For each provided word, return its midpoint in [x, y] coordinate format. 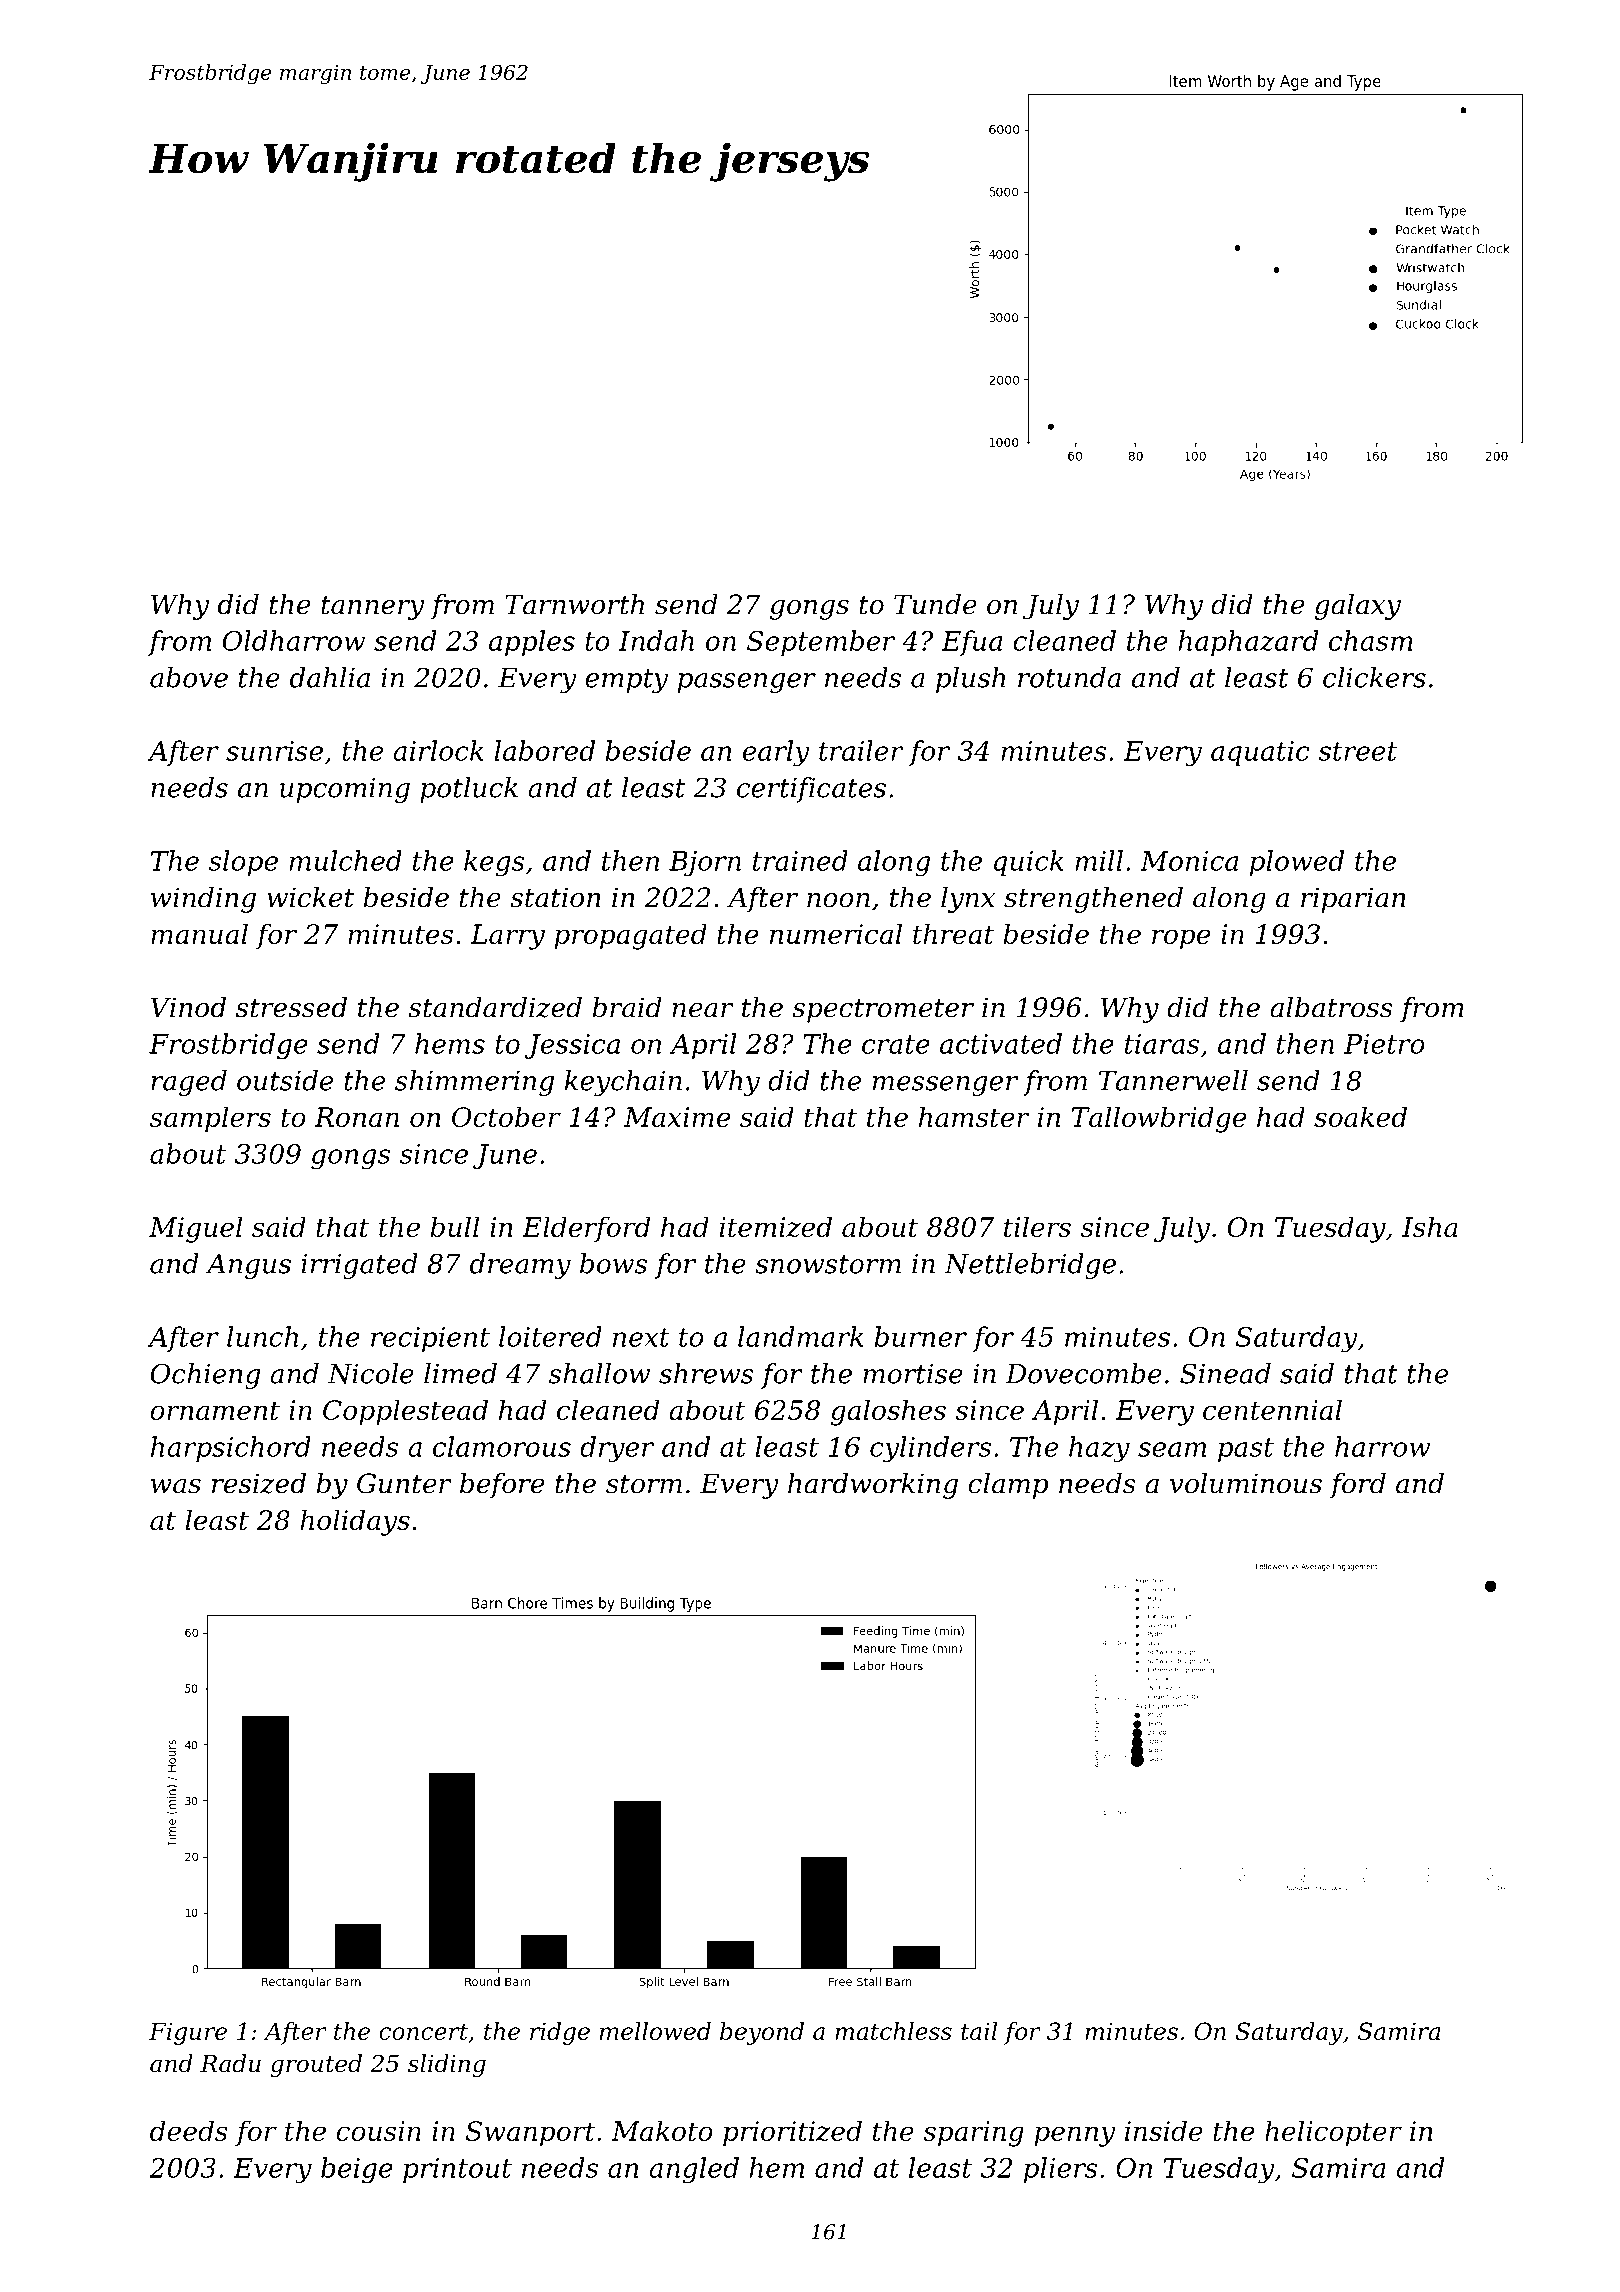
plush [971, 680]
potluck [469, 790]
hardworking [873, 1486]
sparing [973, 2134]
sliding [447, 2065]
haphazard [1248, 643]
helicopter [1333, 2133]
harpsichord [231, 1449]
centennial [1272, 1409]
